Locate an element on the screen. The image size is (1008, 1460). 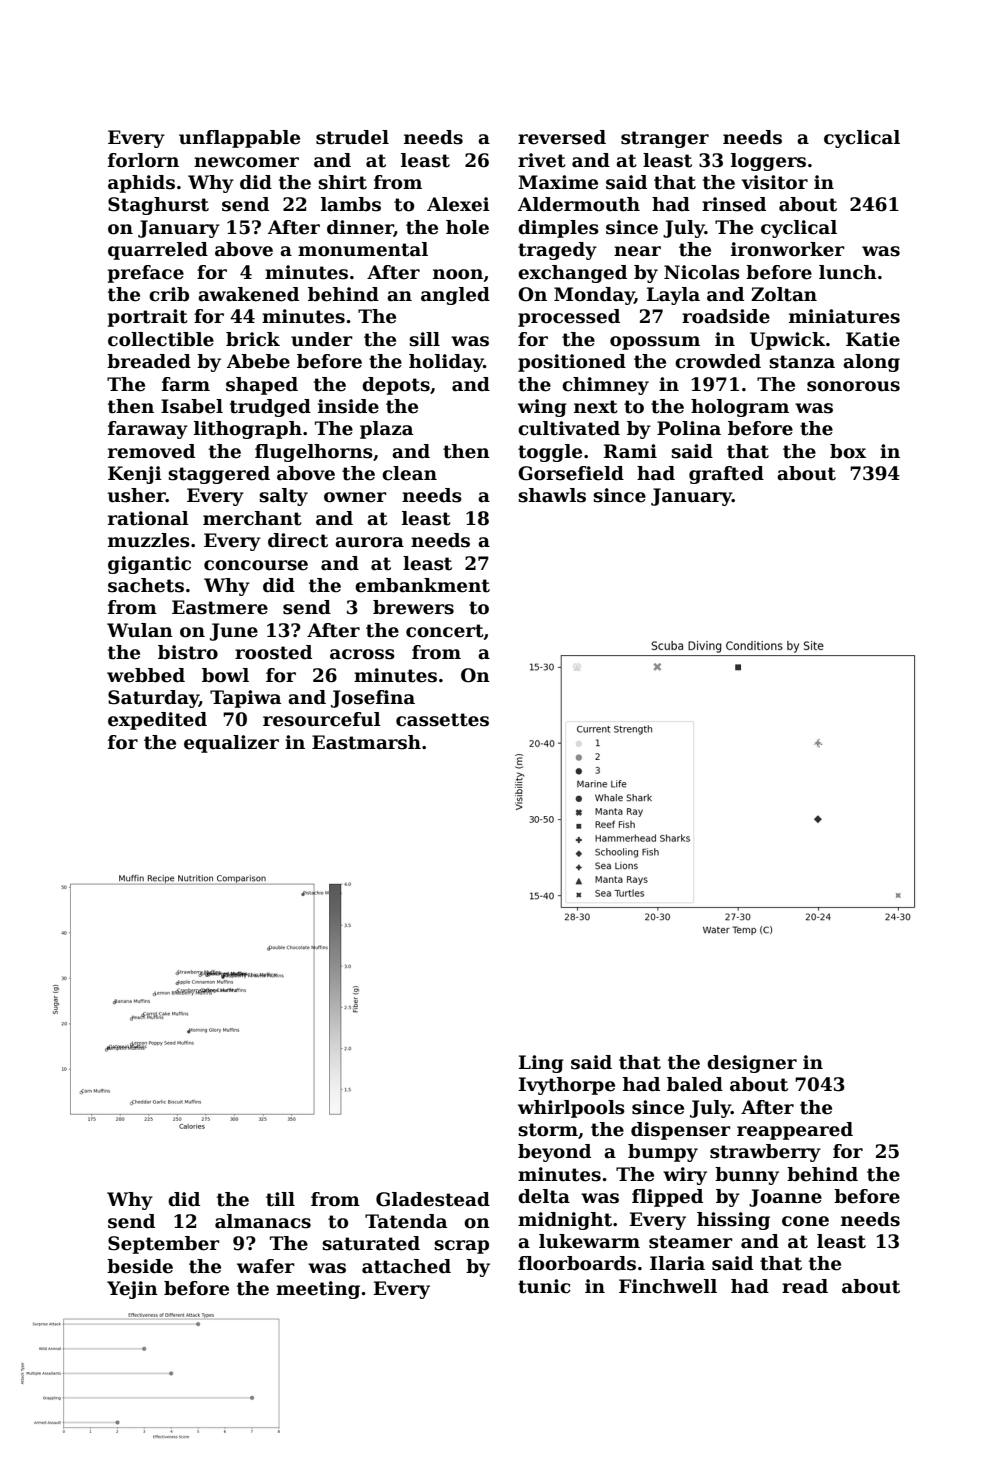
till is located at coordinates (280, 1199).
